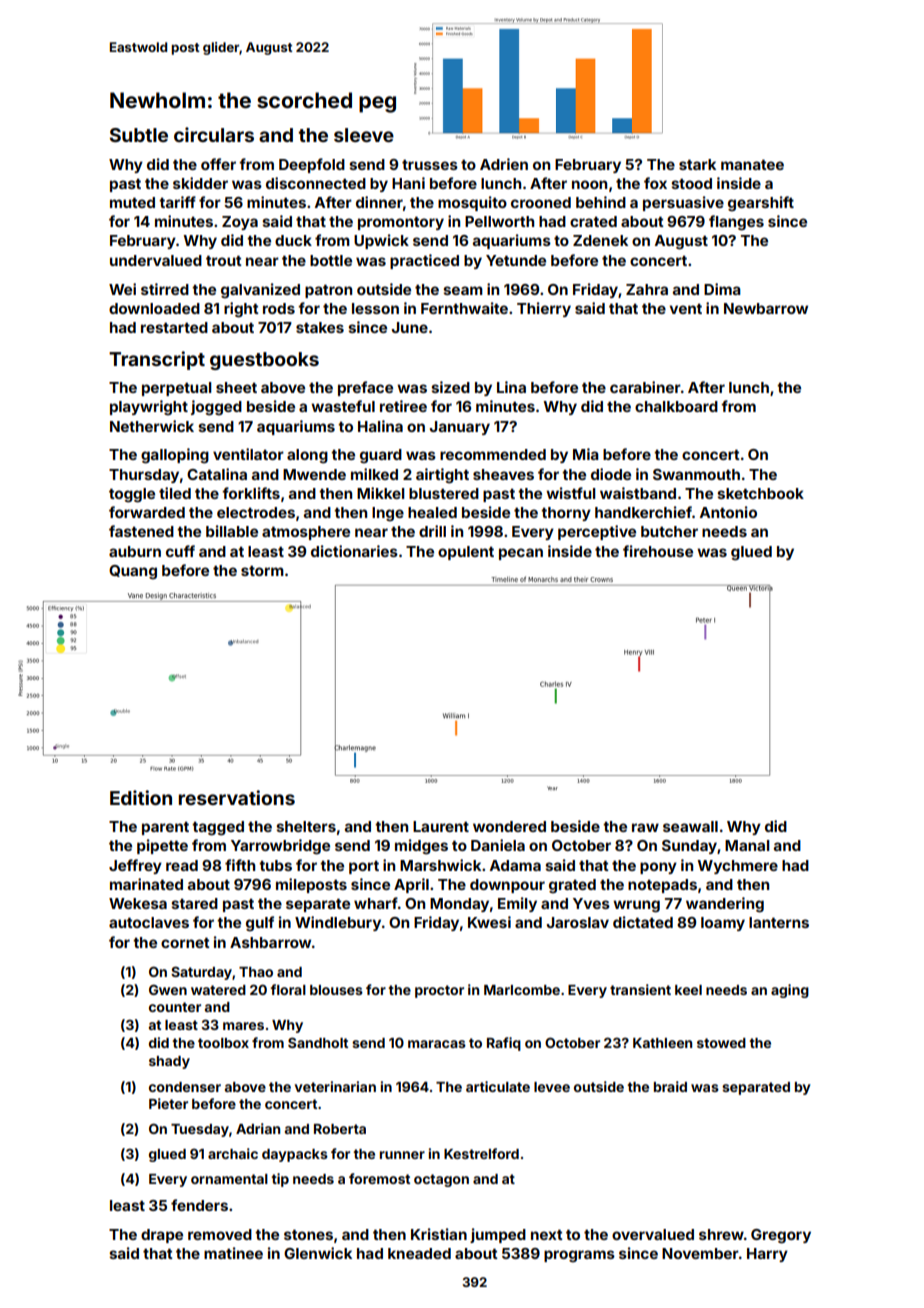 This page has height=1308, width=924. Describe the element at coordinates (760, 493) in the page. I see `sketchbook` at that location.
